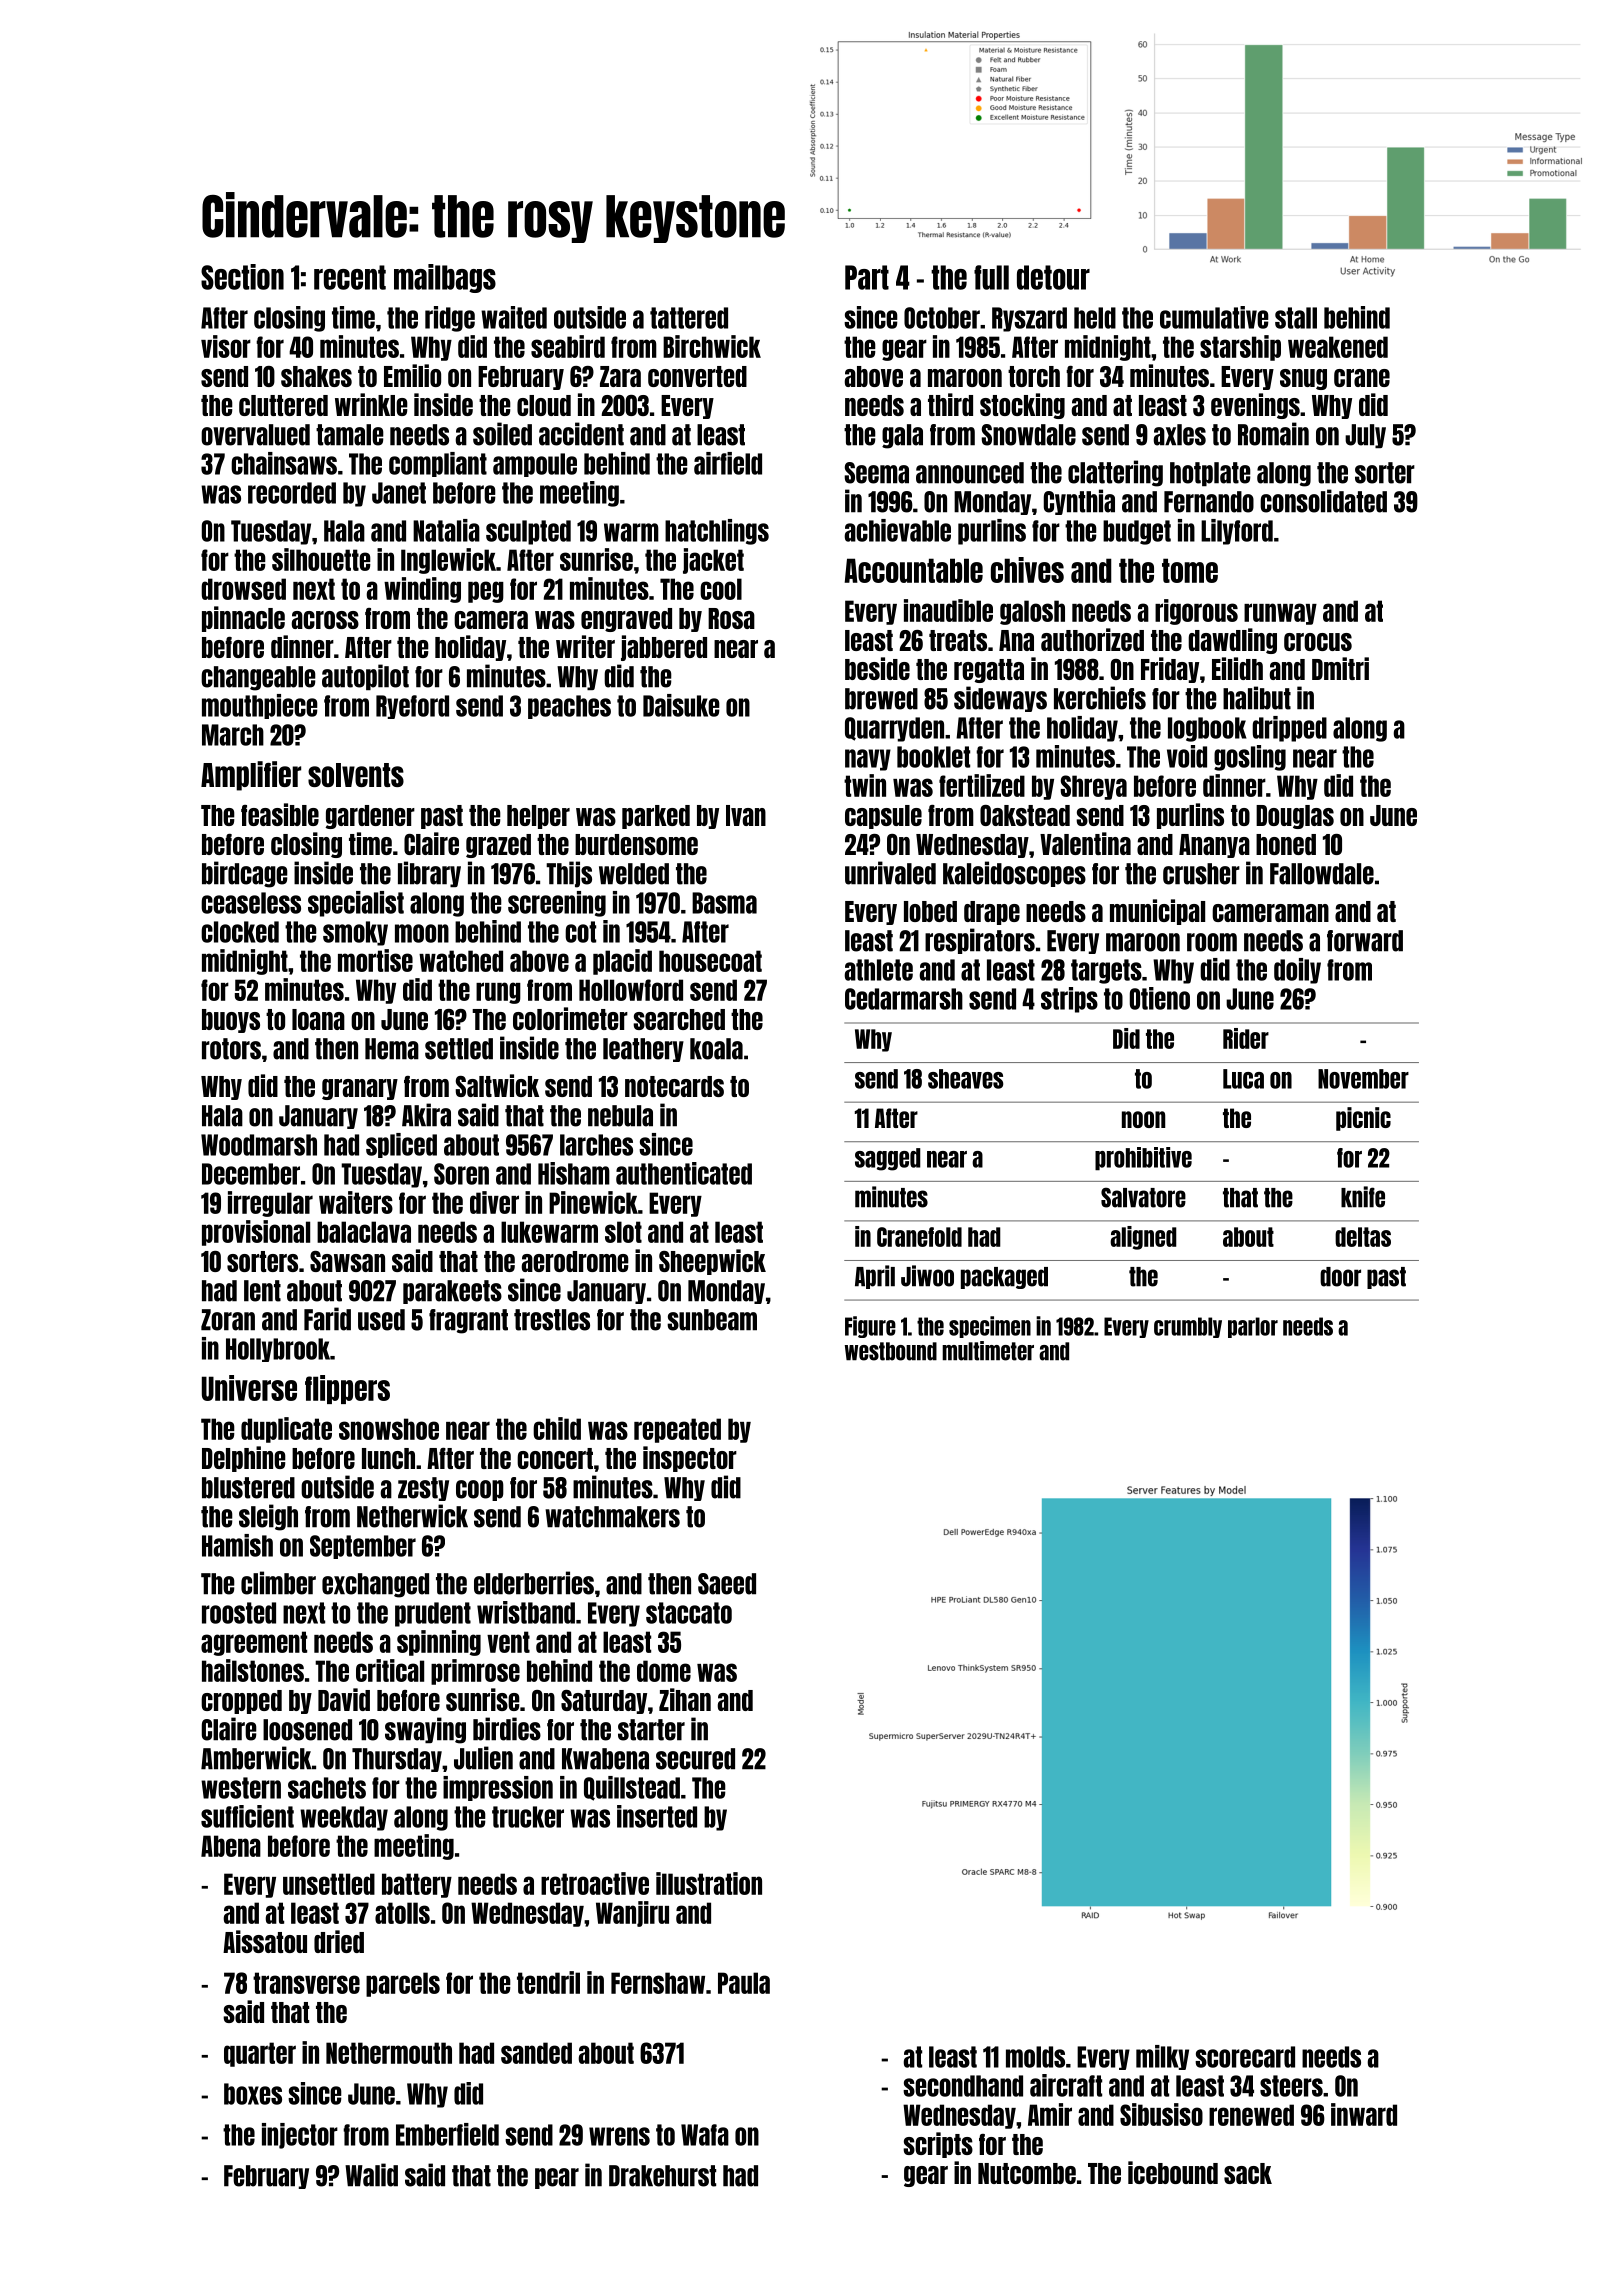 The width and height of the screenshot is (1620, 2292). What do you see at coordinates (1248, 2173) in the screenshot?
I see `sack` at bounding box center [1248, 2173].
